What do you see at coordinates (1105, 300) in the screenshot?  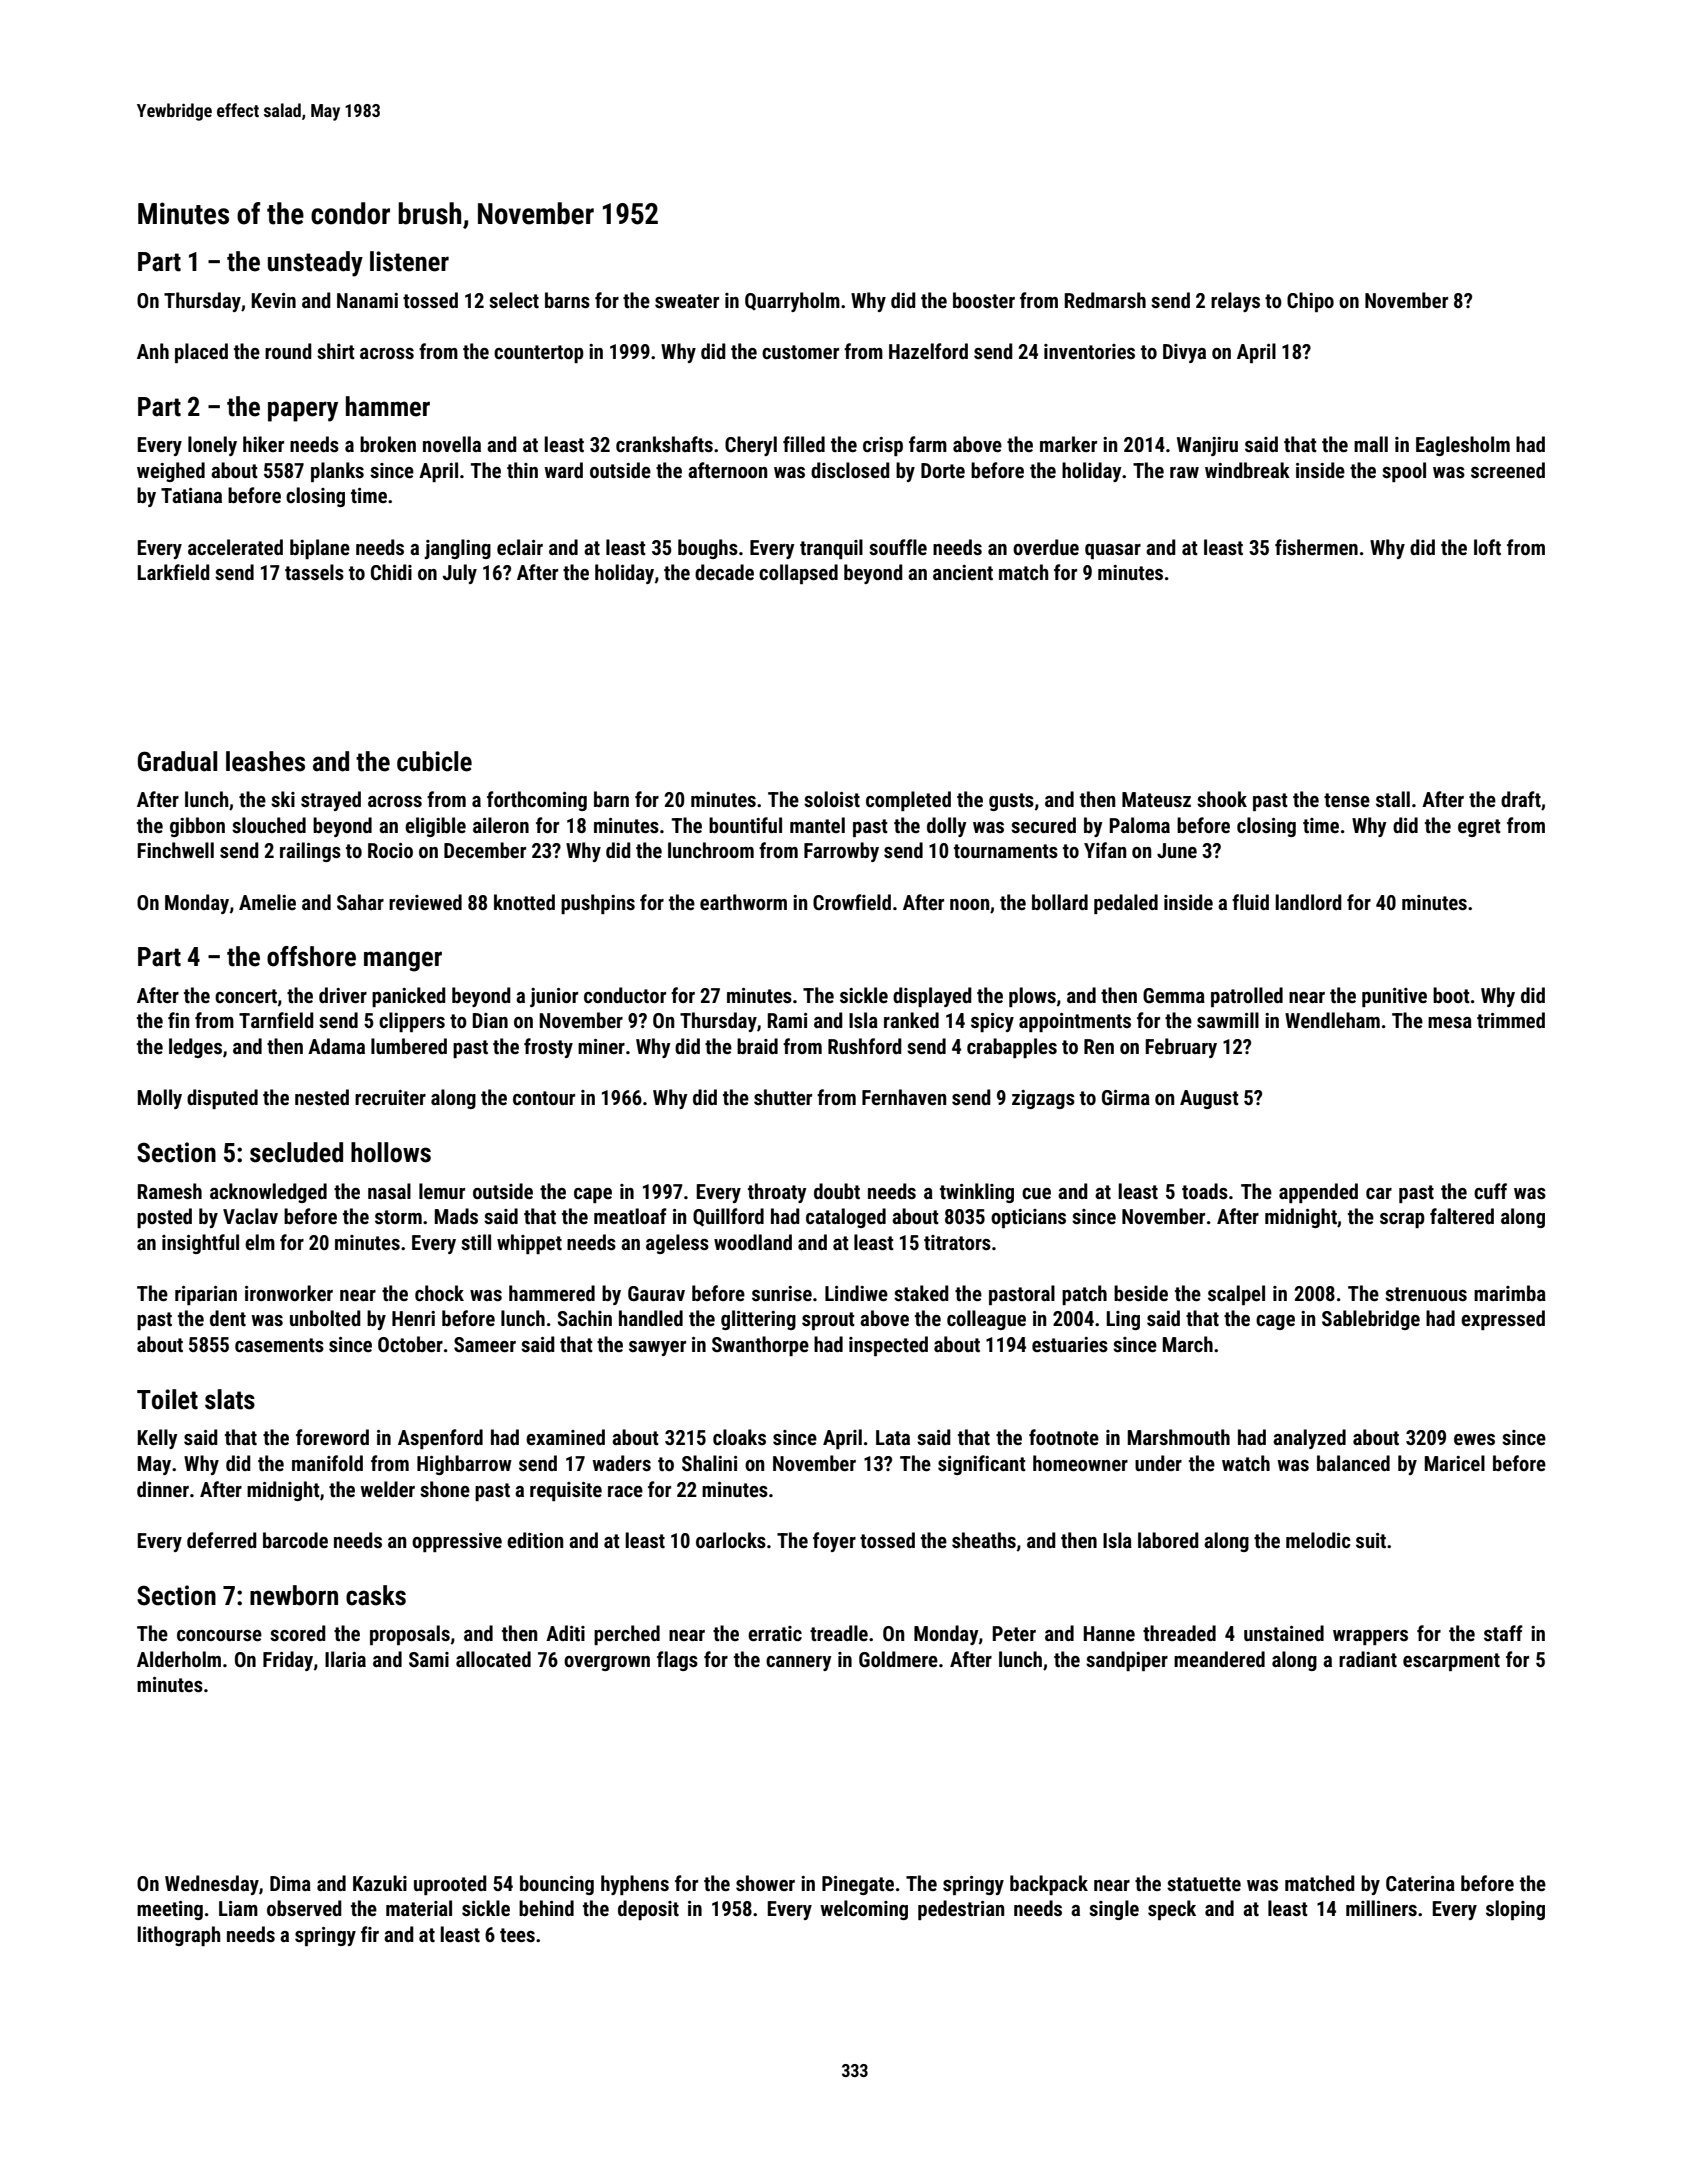 I see `Redmarsh` at bounding box center [1105, 300].
